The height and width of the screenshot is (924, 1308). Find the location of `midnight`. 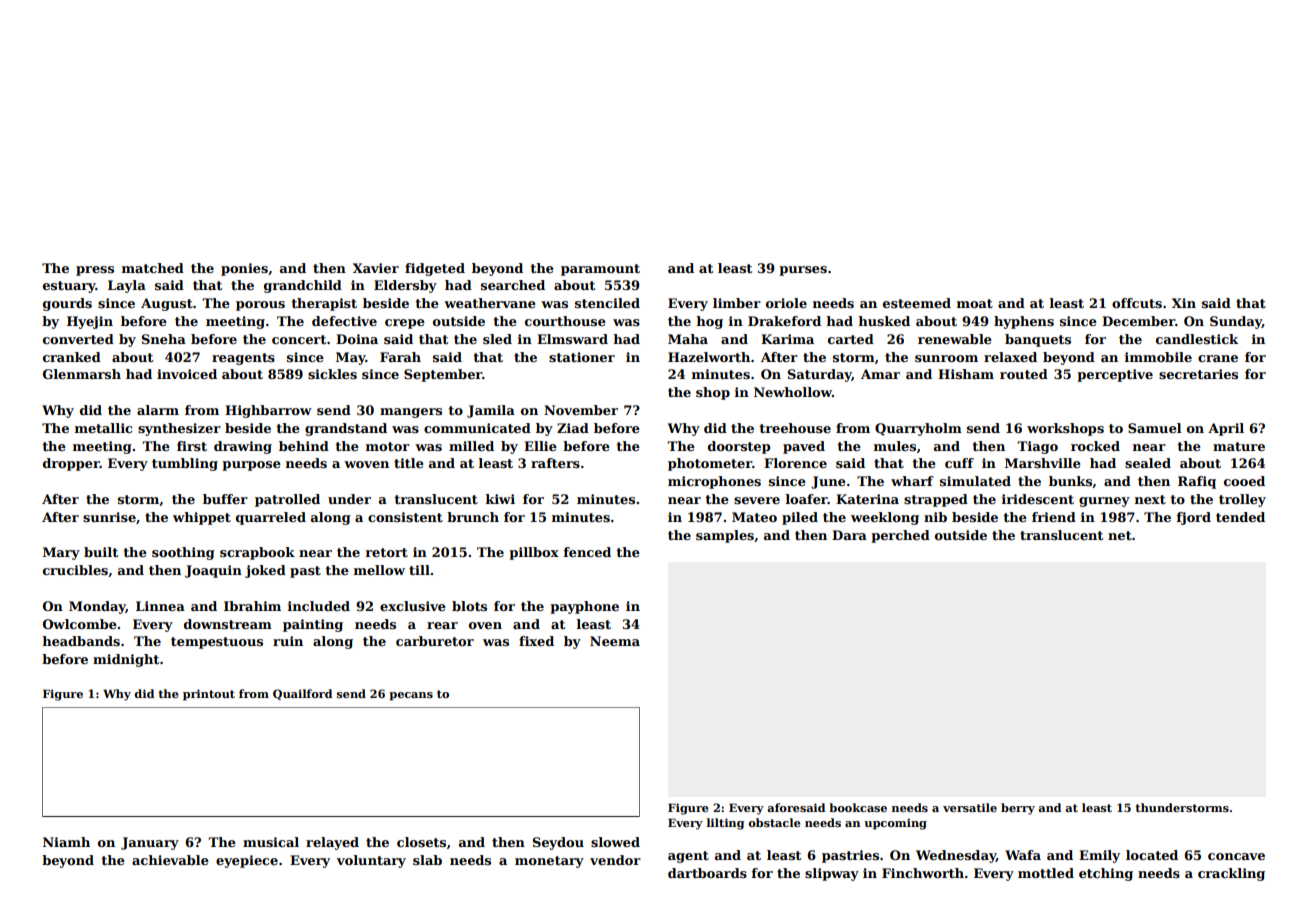

midnight is located at coordinates (126, 660).
